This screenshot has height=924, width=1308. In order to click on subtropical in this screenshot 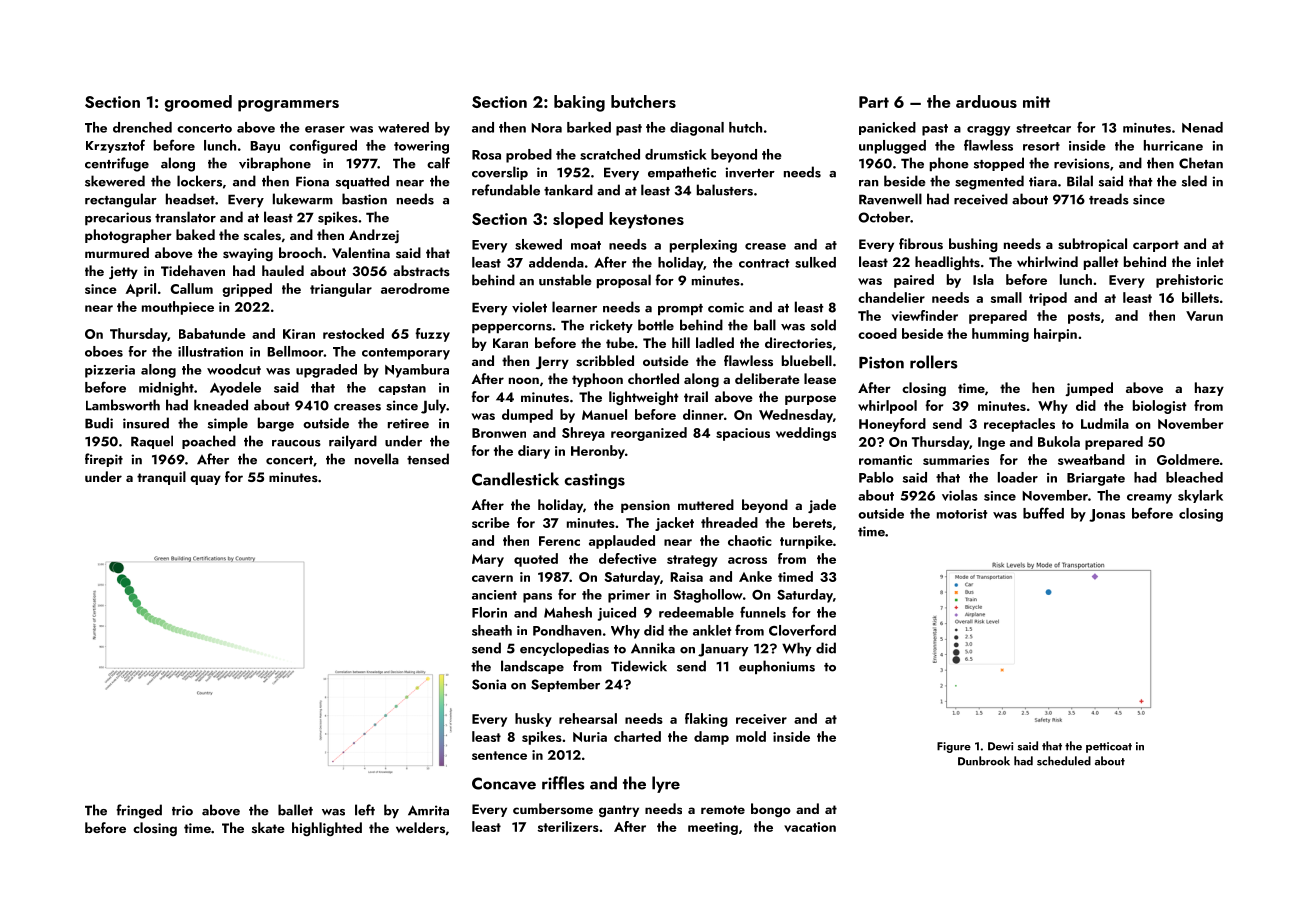, I will do `click(1092, 245)`.
